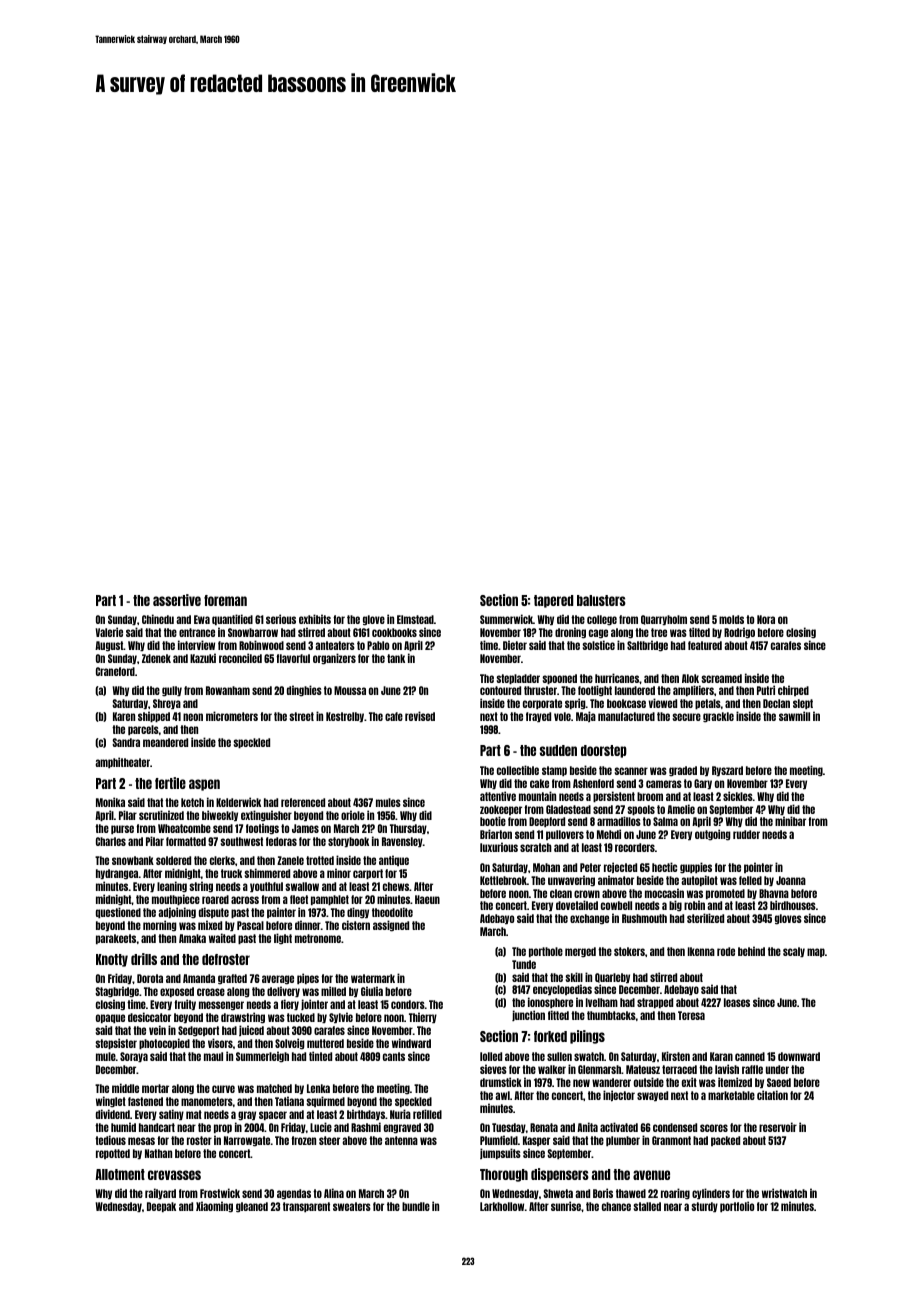 This screenshot has width=924, height=1308. Describe the element at coordinates (499, 847) in the screenshot. I see `luxurious` at that location.
